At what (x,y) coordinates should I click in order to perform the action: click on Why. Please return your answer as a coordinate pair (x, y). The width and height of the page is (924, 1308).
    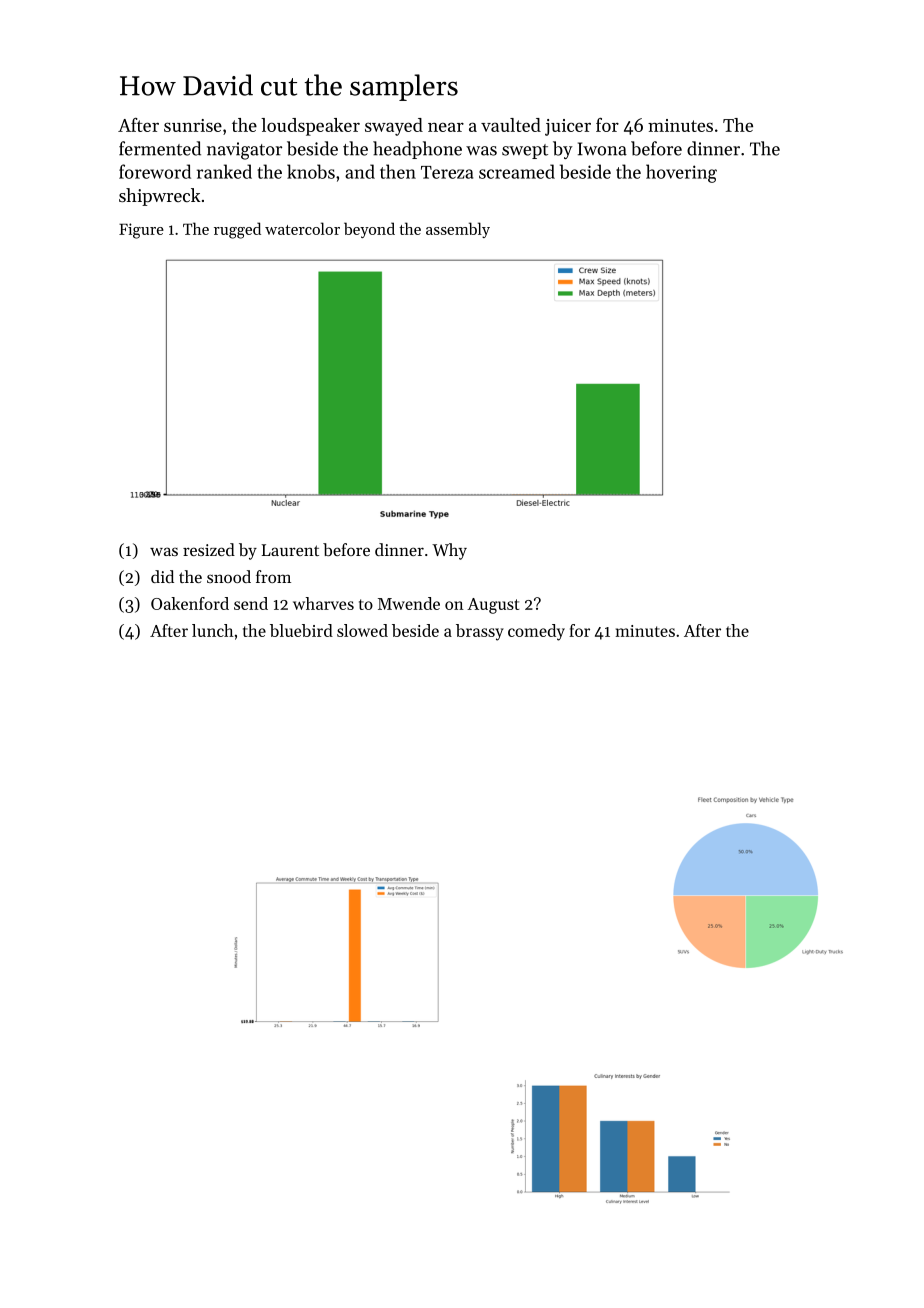
    Looking at the image, I should click on (449, 551).
